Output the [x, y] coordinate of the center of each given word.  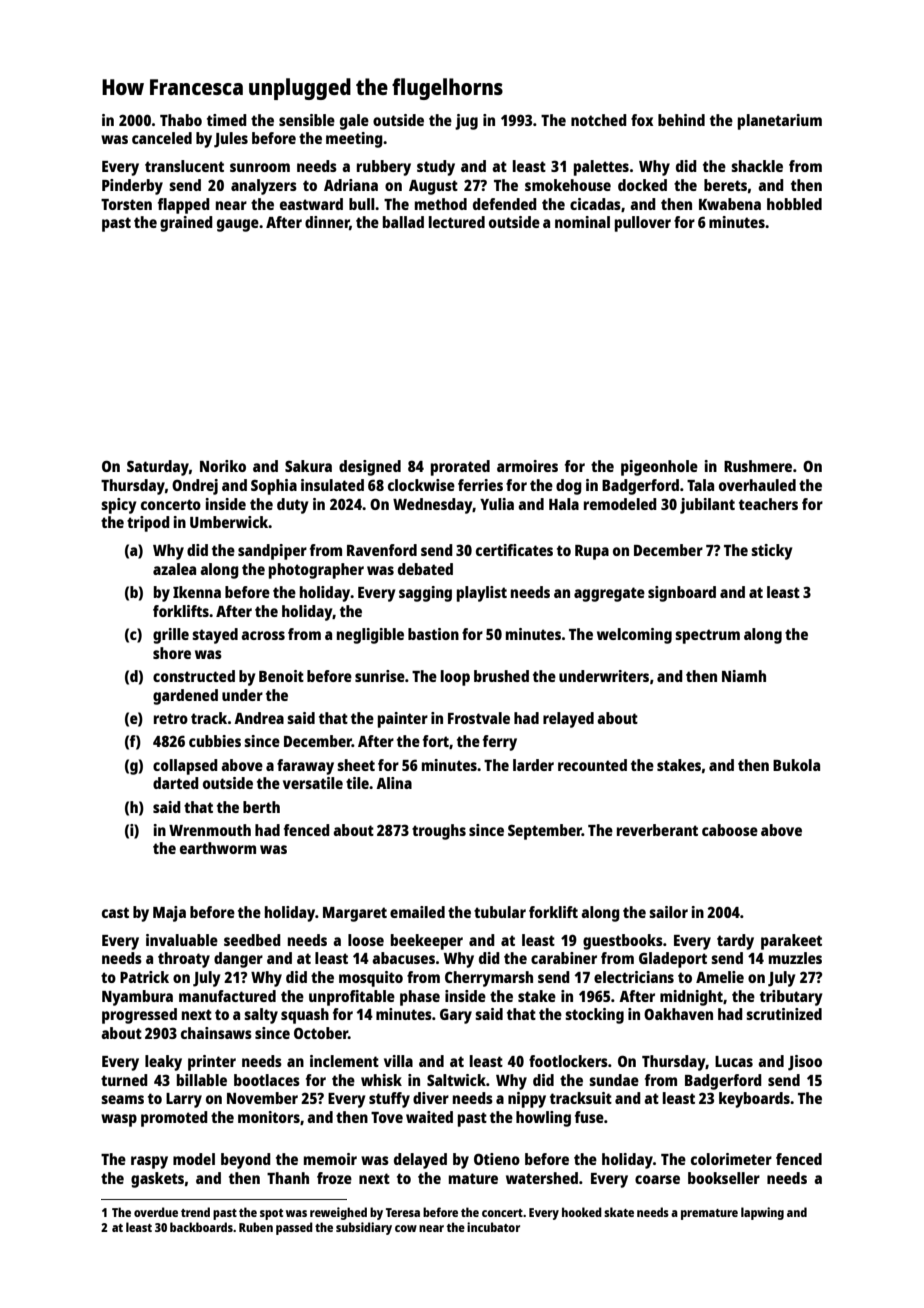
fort [436, 741]
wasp [119, 1120]
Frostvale [479, 718]
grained [186, 224]
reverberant [657, 830]
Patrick [144, 977]
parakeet [791, 942]
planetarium [780, 122]
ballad [403, 222]
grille [171, 636]
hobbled [794, 204]
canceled [162, 138]
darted [176, 783]
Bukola [796, 765]
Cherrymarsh [489, 979]
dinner [327, 223]
